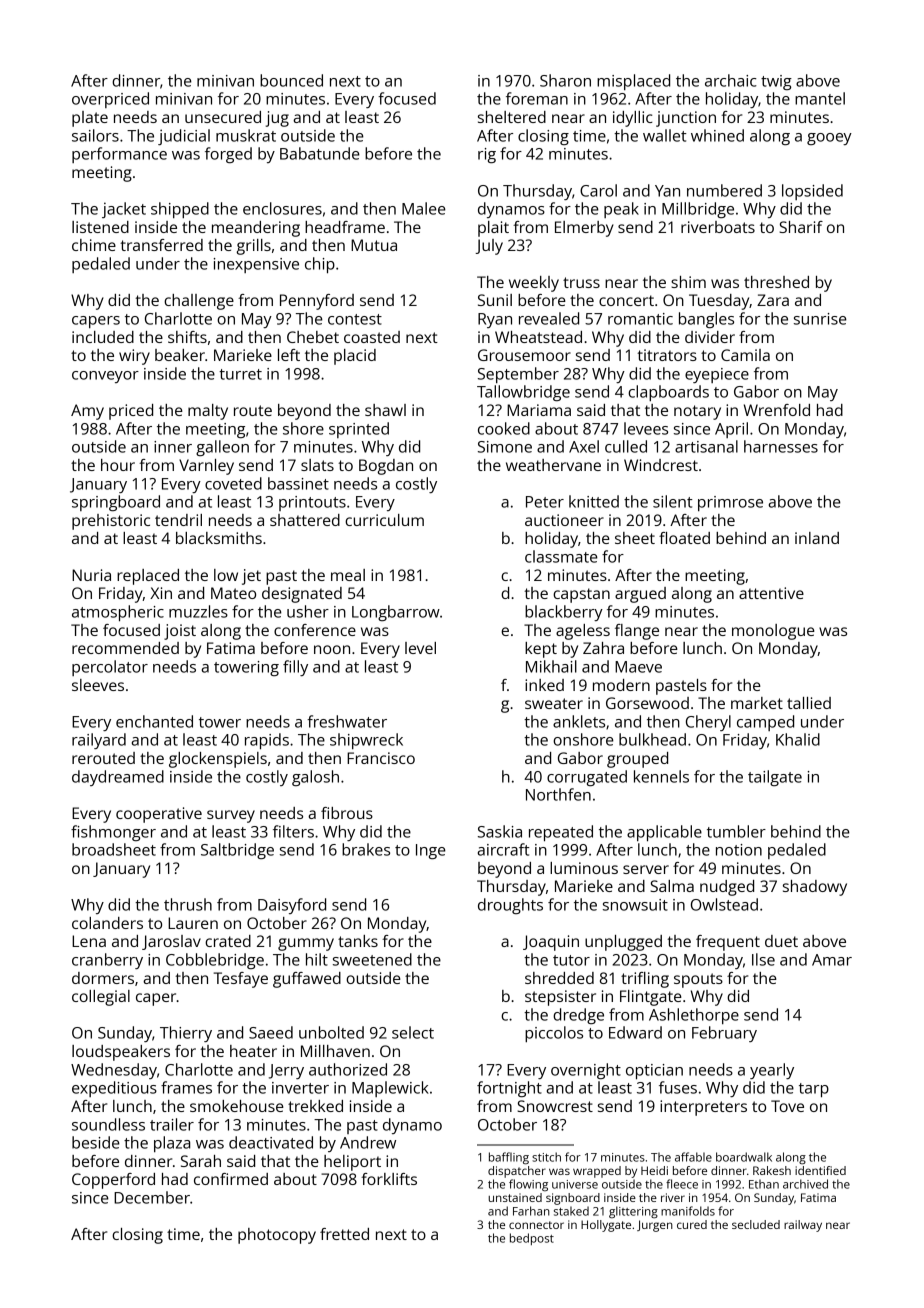  I want to click on fretted, so click(344, 1234).
